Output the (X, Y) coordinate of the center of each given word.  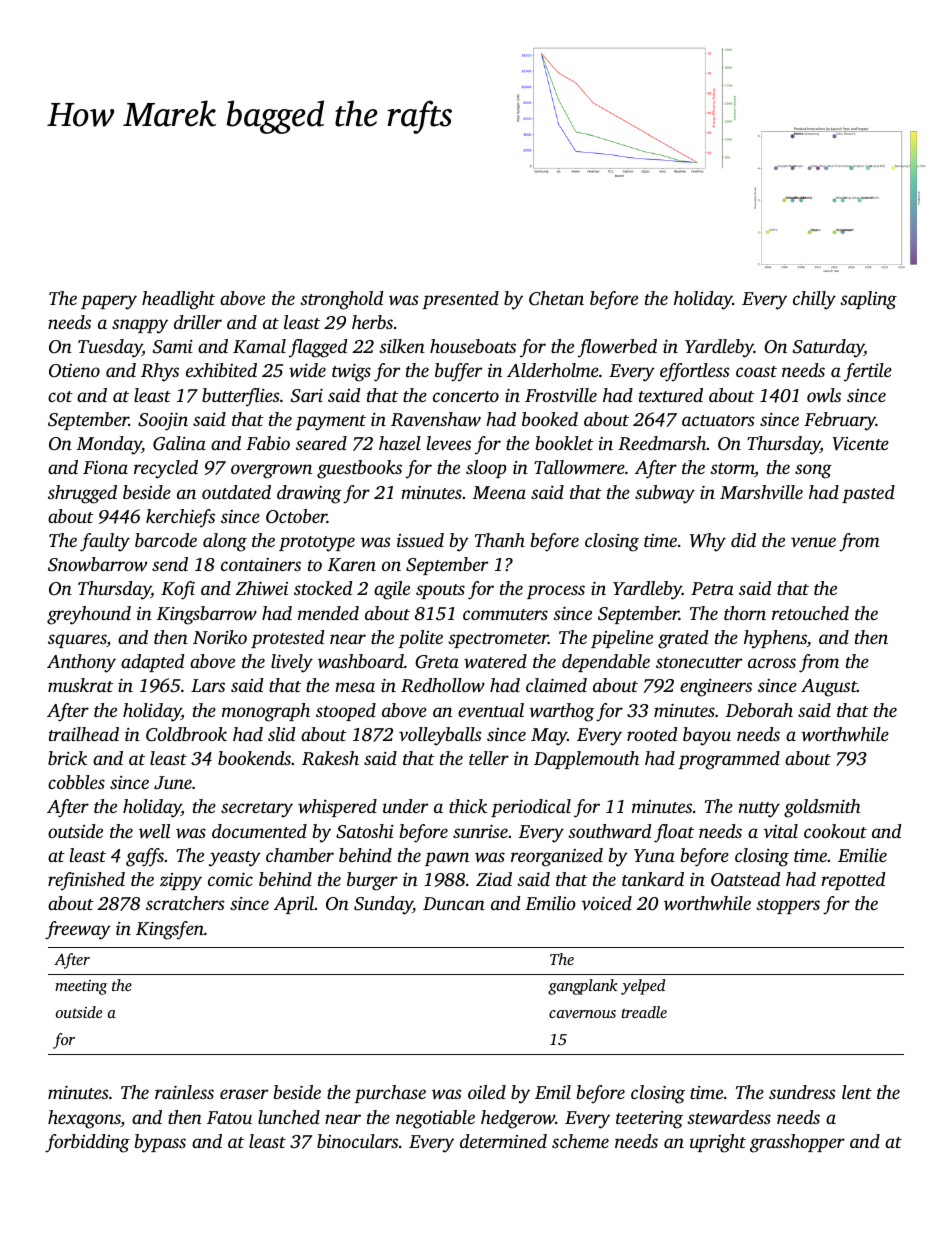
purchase (390, 1094)
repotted (853, 881)
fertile (868, 372)
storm (732, 470)
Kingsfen (170, 930)
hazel (400, 443)
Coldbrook (186, 734)
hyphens (775, 639)
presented (460, 300)
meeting (81, 987)
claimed (556, 685)
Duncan (454, 903)
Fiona (105, 467)
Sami (173, 347)
